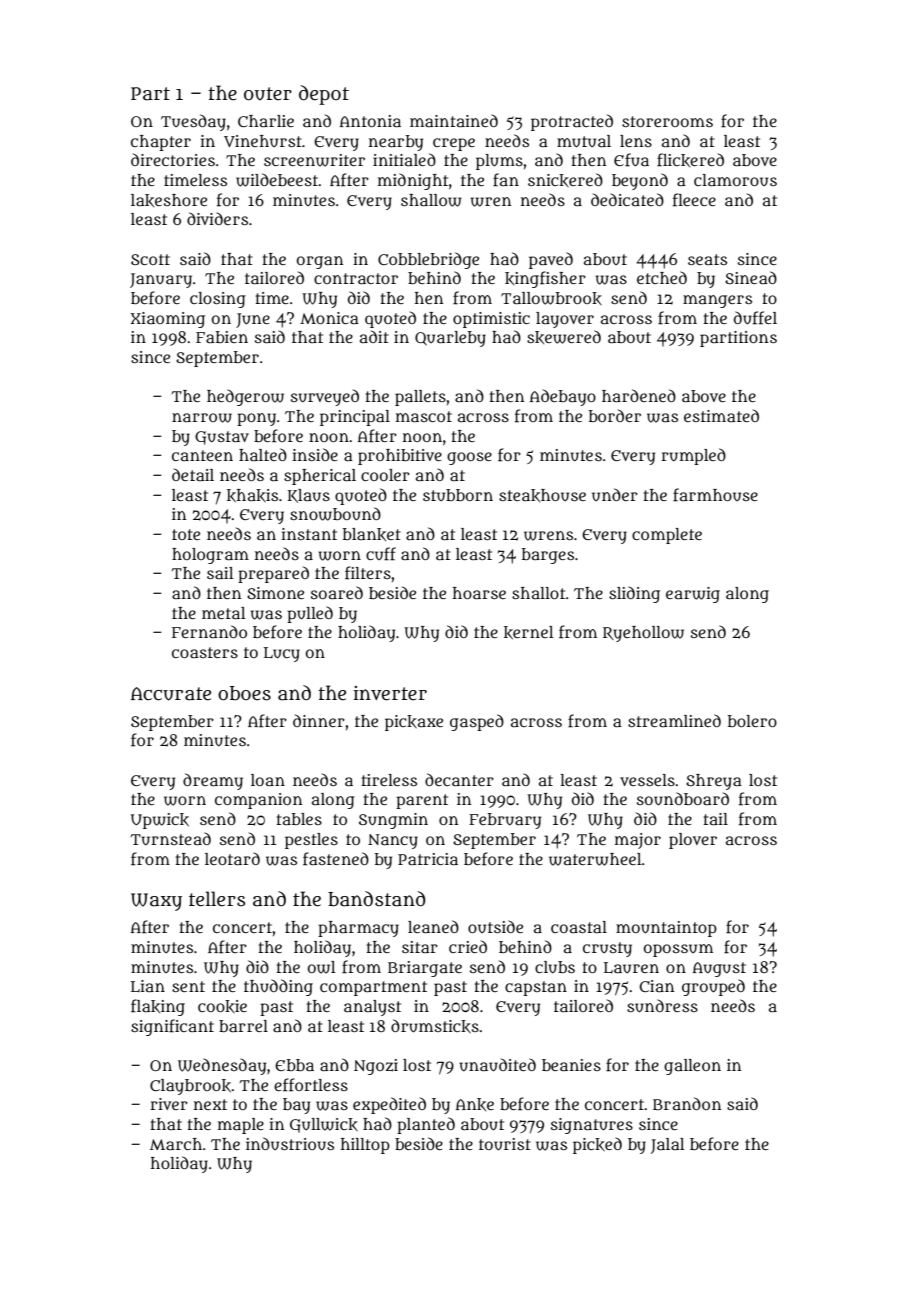  I want to click on outer, so click(268, 94).
